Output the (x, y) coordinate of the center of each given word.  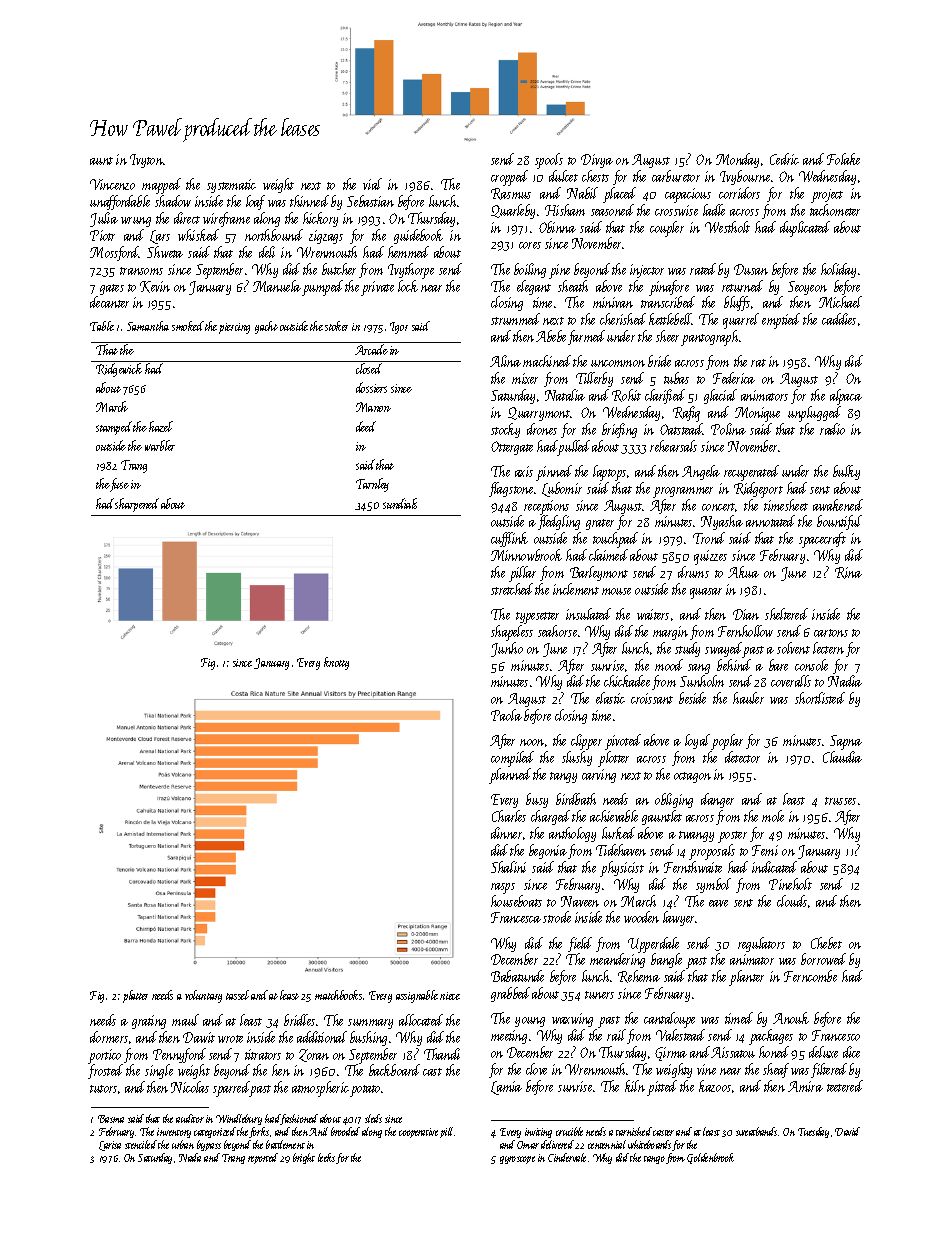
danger (717, 800)
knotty (336, 663)
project (827, 196)
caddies (839, 319)
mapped (161, 186)
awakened (838, 505)
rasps (503, 888)
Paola (506, 715)
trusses (840, 801)
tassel (237, 995)
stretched (512, 589)
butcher (339, 269)
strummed (515, 319)
